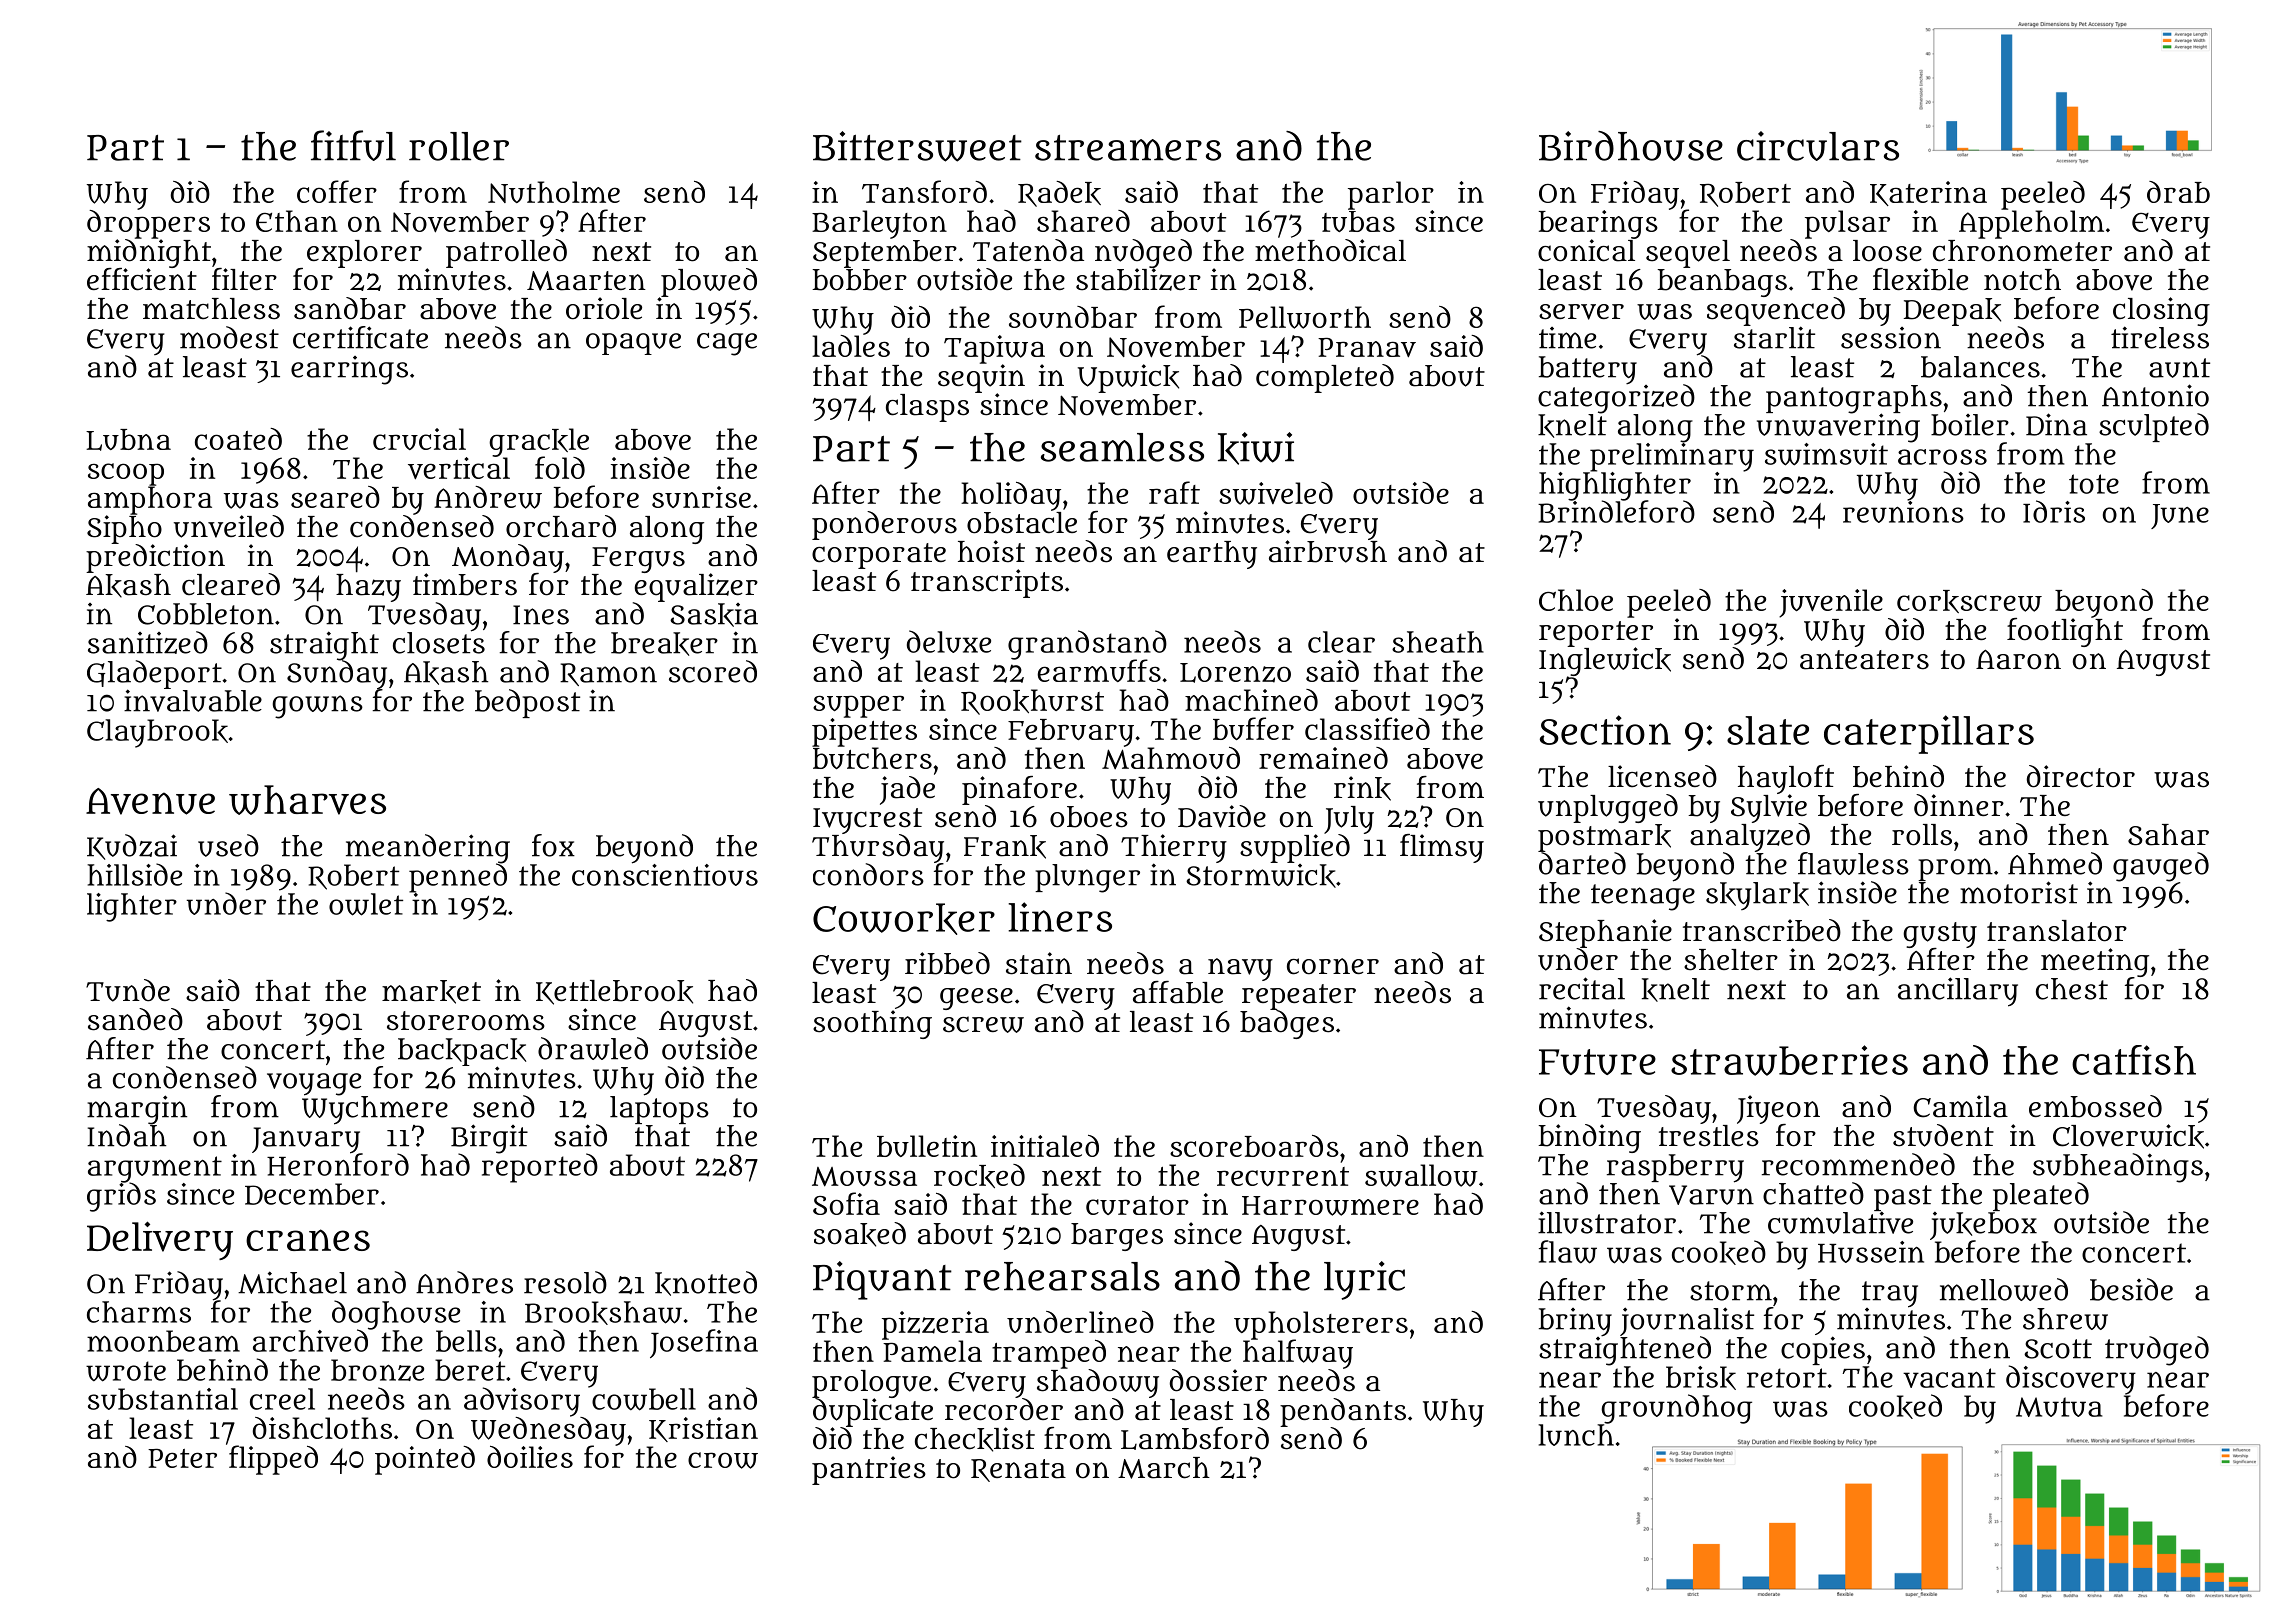 This page has height=1623, width=2296. What do you see at coordinates (1235, 673) in the page?
I see `Lorenzo` at bounding box center [1235, 673].
